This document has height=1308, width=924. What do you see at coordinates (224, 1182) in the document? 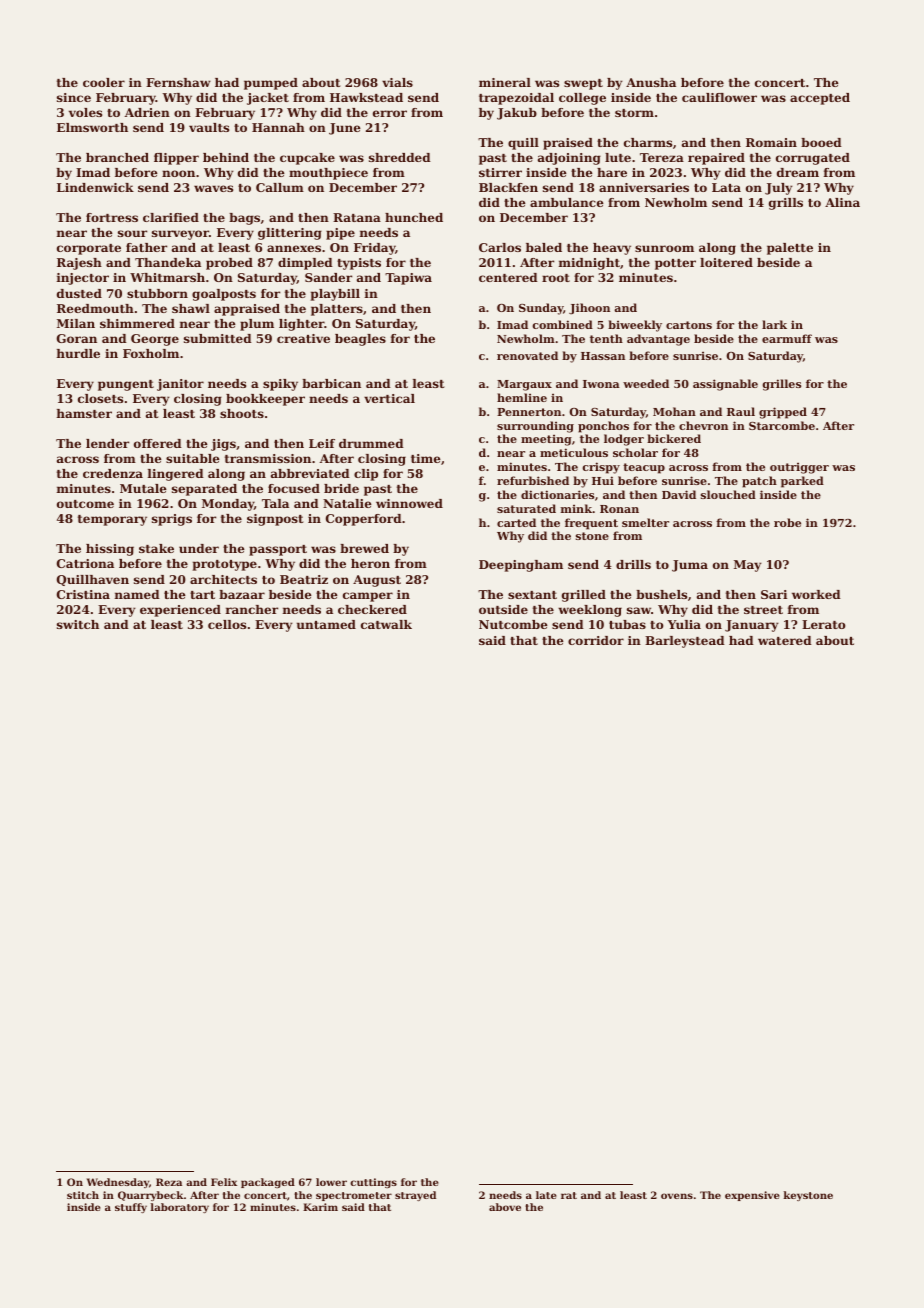
I see `Felix` at bounding box center [224, 1182].
